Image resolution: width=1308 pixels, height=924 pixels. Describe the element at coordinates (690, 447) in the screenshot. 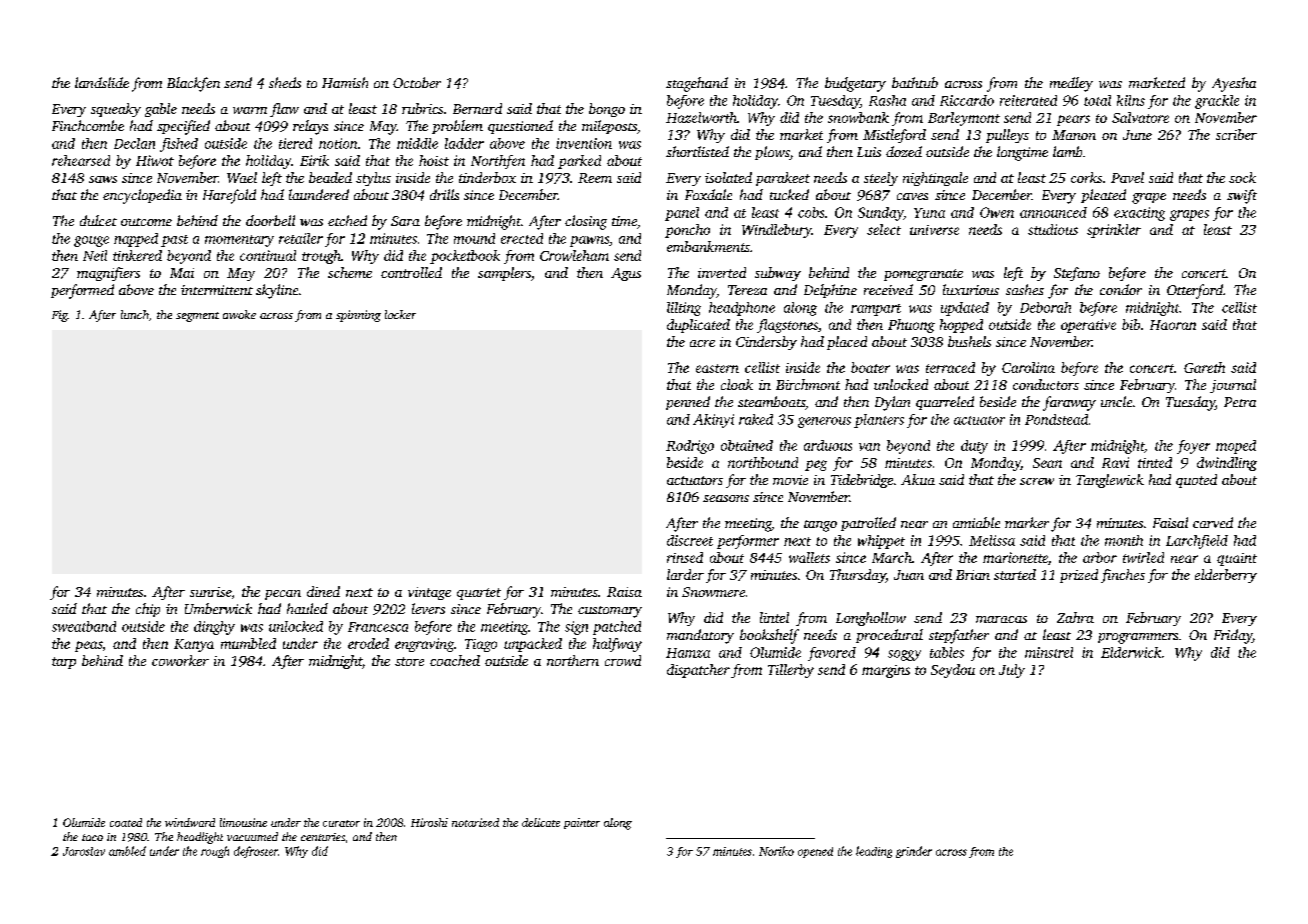

I see `Rodrigo` at that location.
